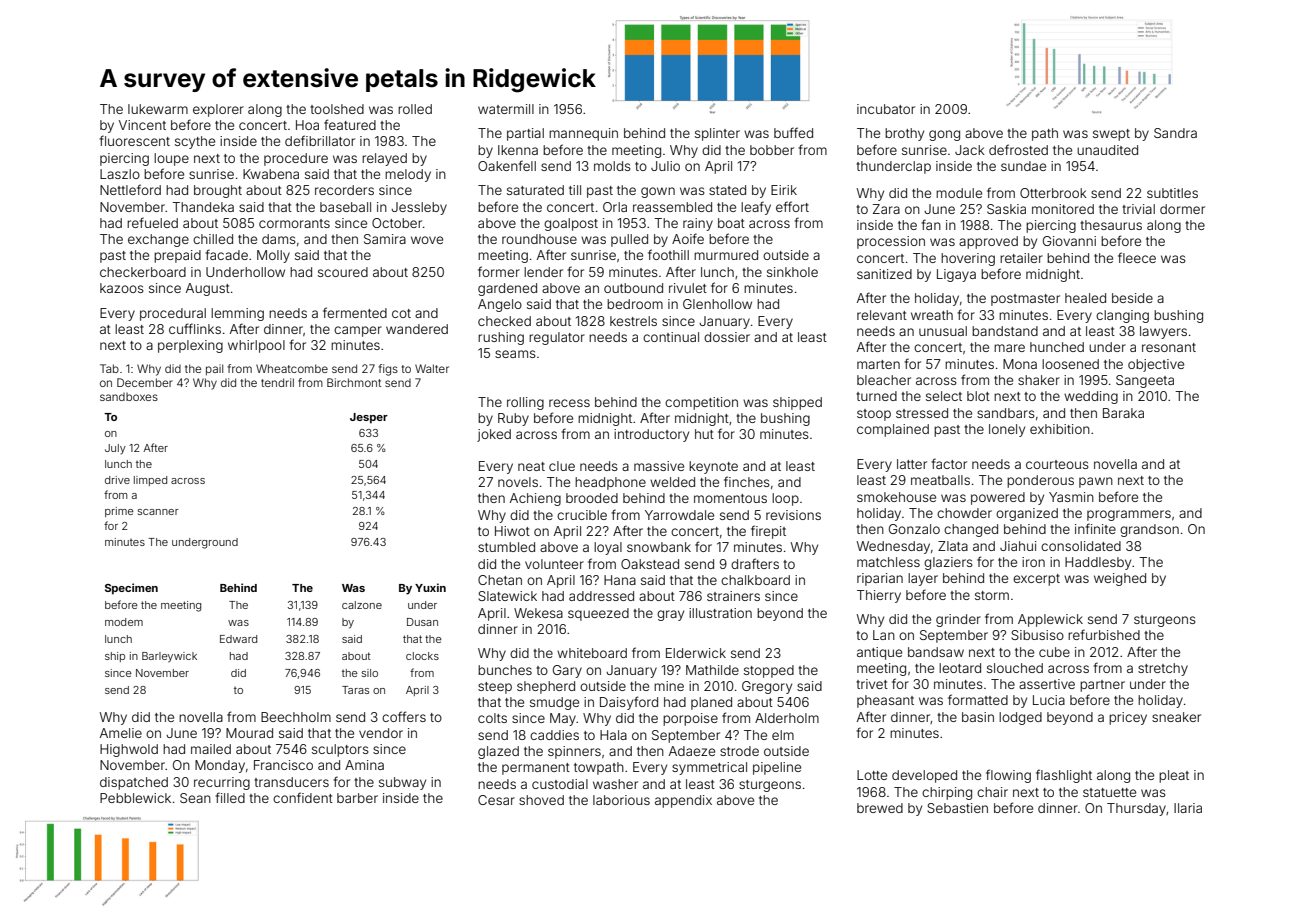  What do you see at coordinates (880, 808) in the screenshot?
I see `brewed` at bounding box center [880, 808].
